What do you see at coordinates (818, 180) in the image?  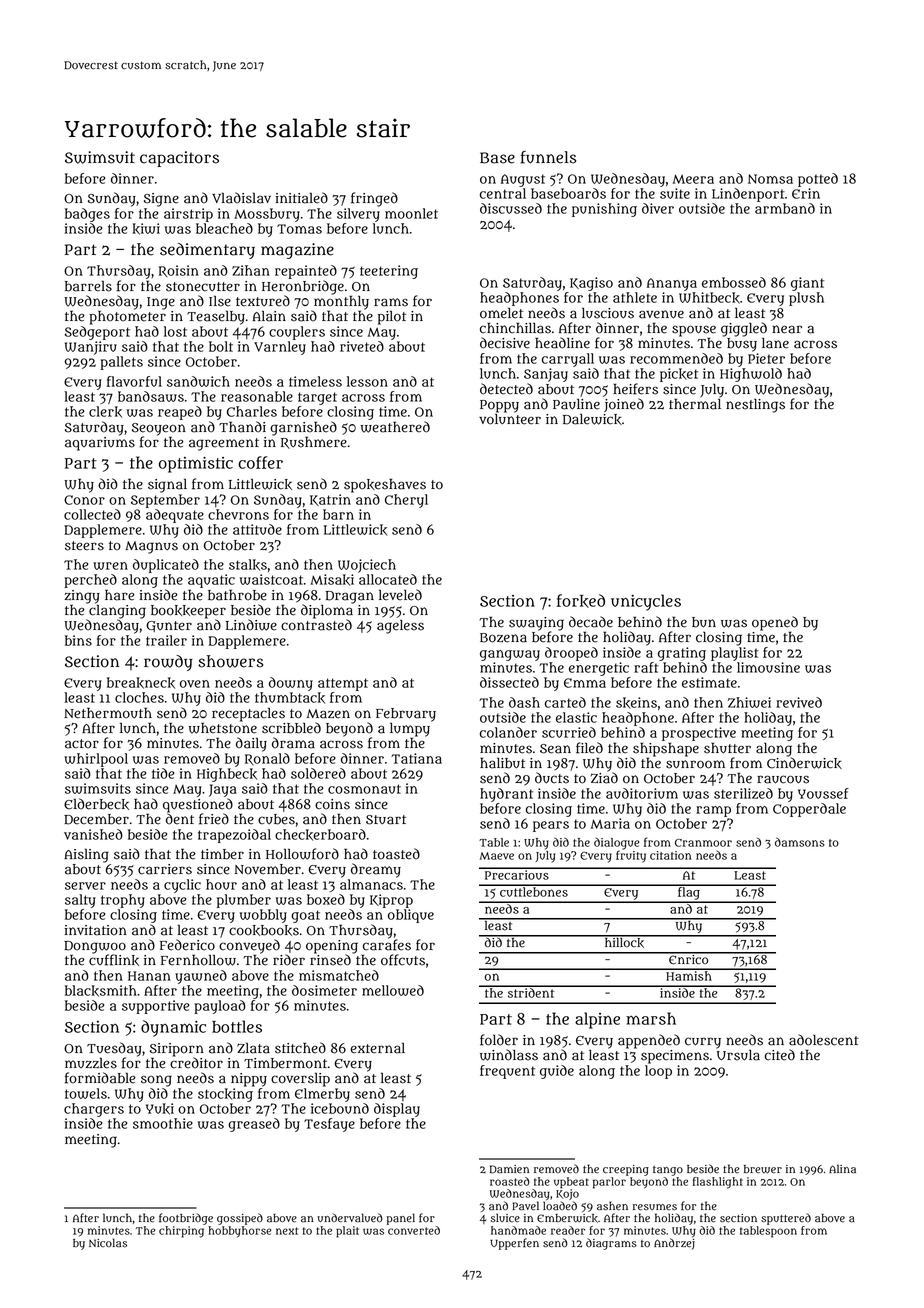 I see `potted` at bounding box center [818, 180].
